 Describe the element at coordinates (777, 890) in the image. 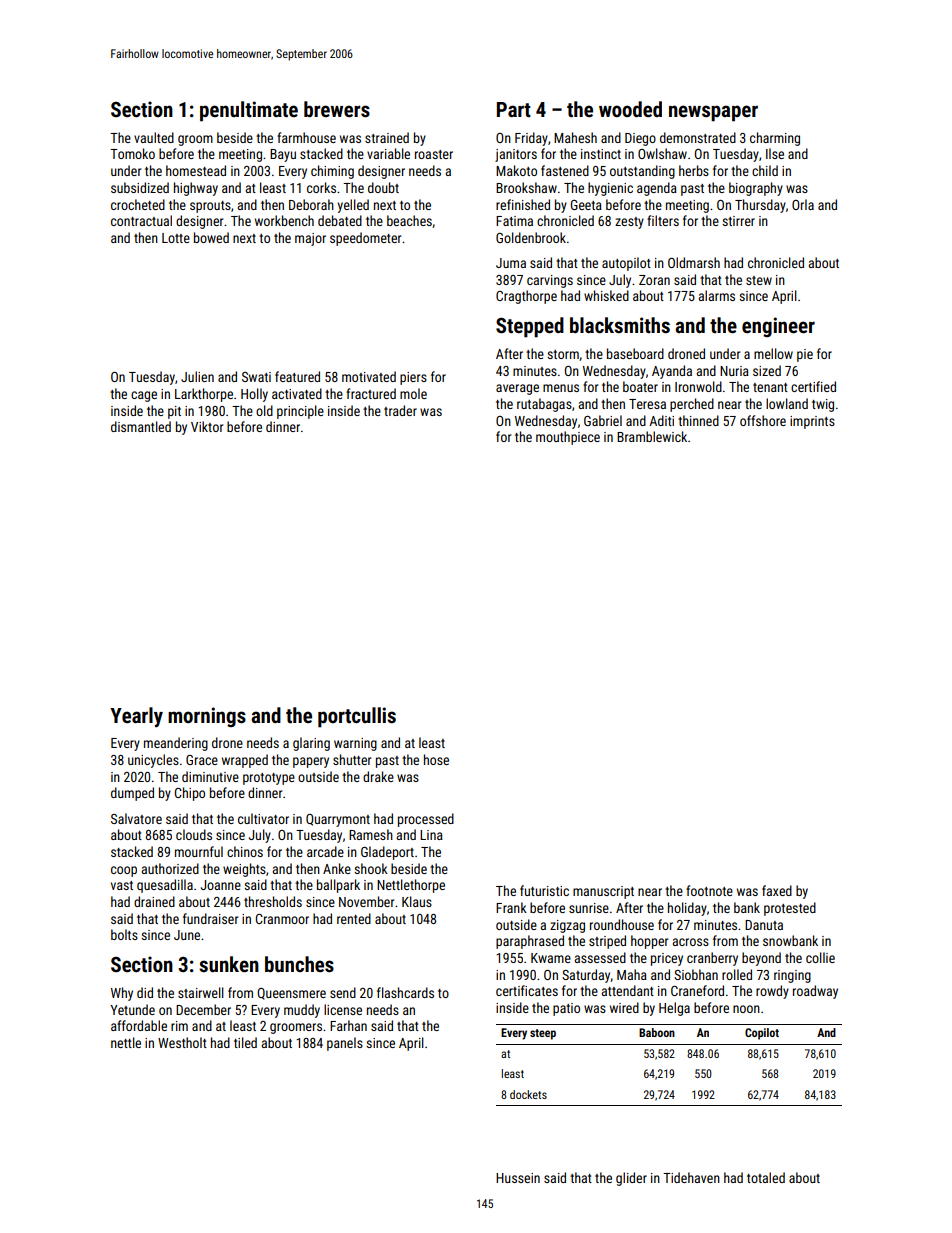

I see `faxed` at that location.
